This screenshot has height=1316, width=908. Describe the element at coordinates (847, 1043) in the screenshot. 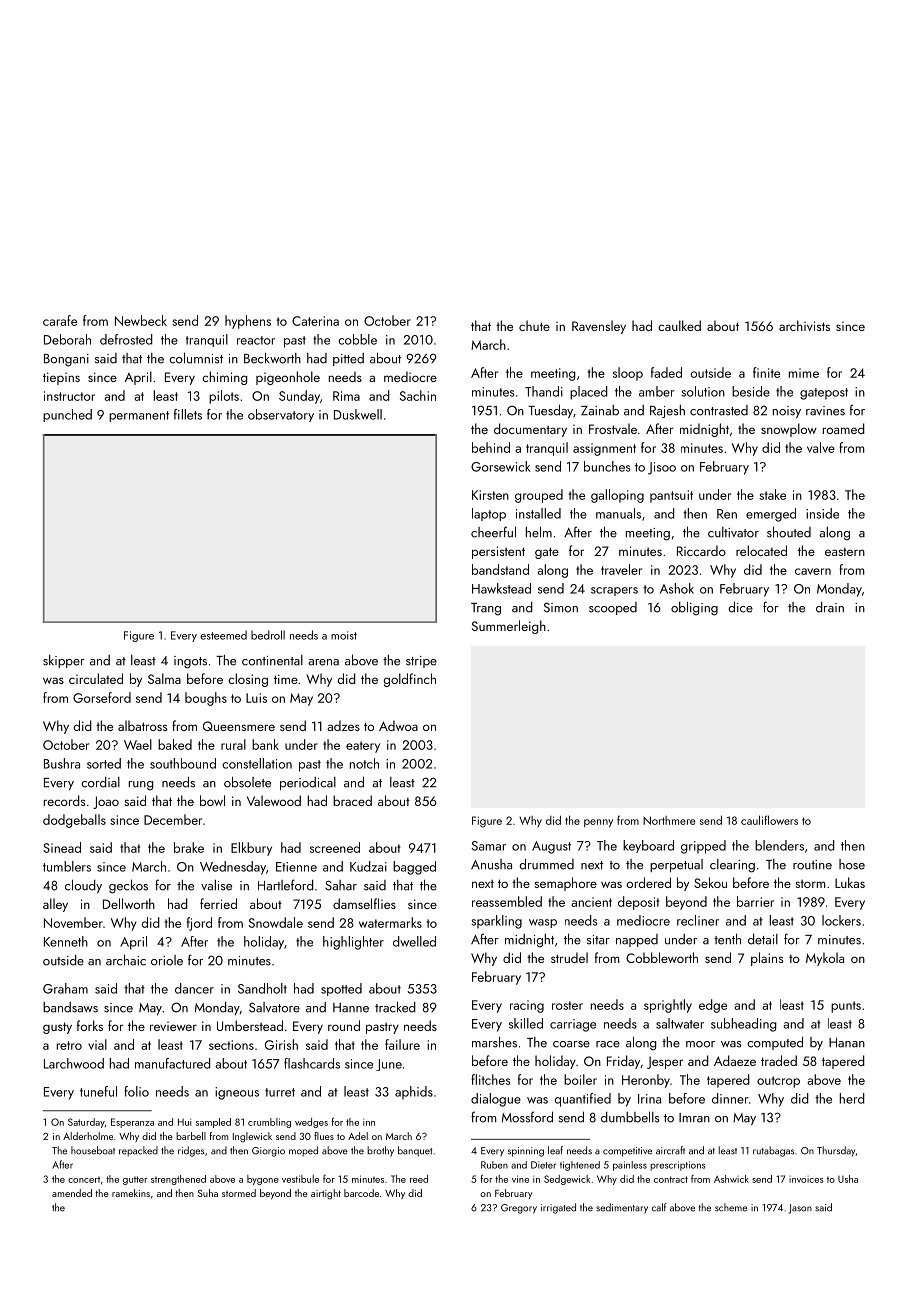

I see `Hanan` at that location.
